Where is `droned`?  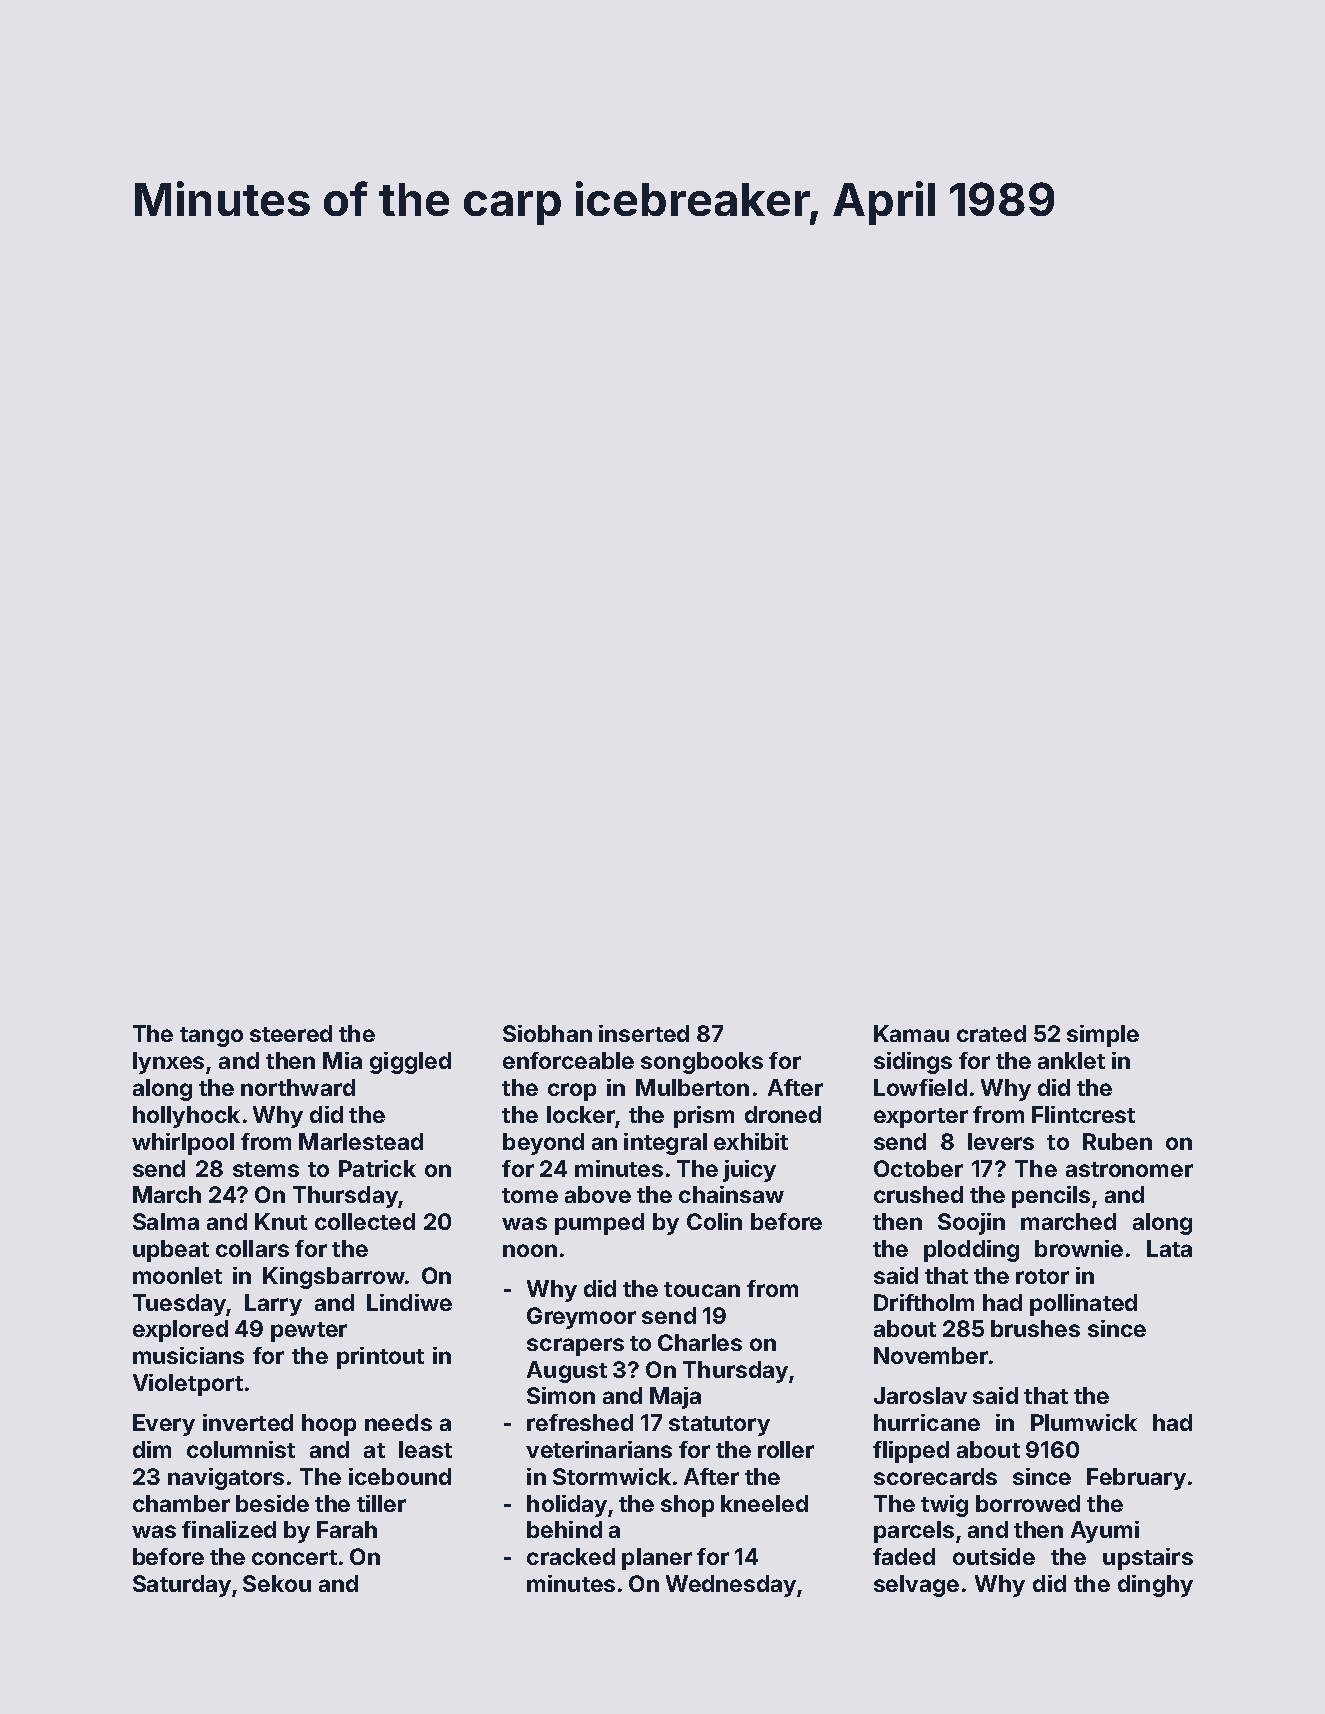
droned is located at coordinates (783, 1114).
